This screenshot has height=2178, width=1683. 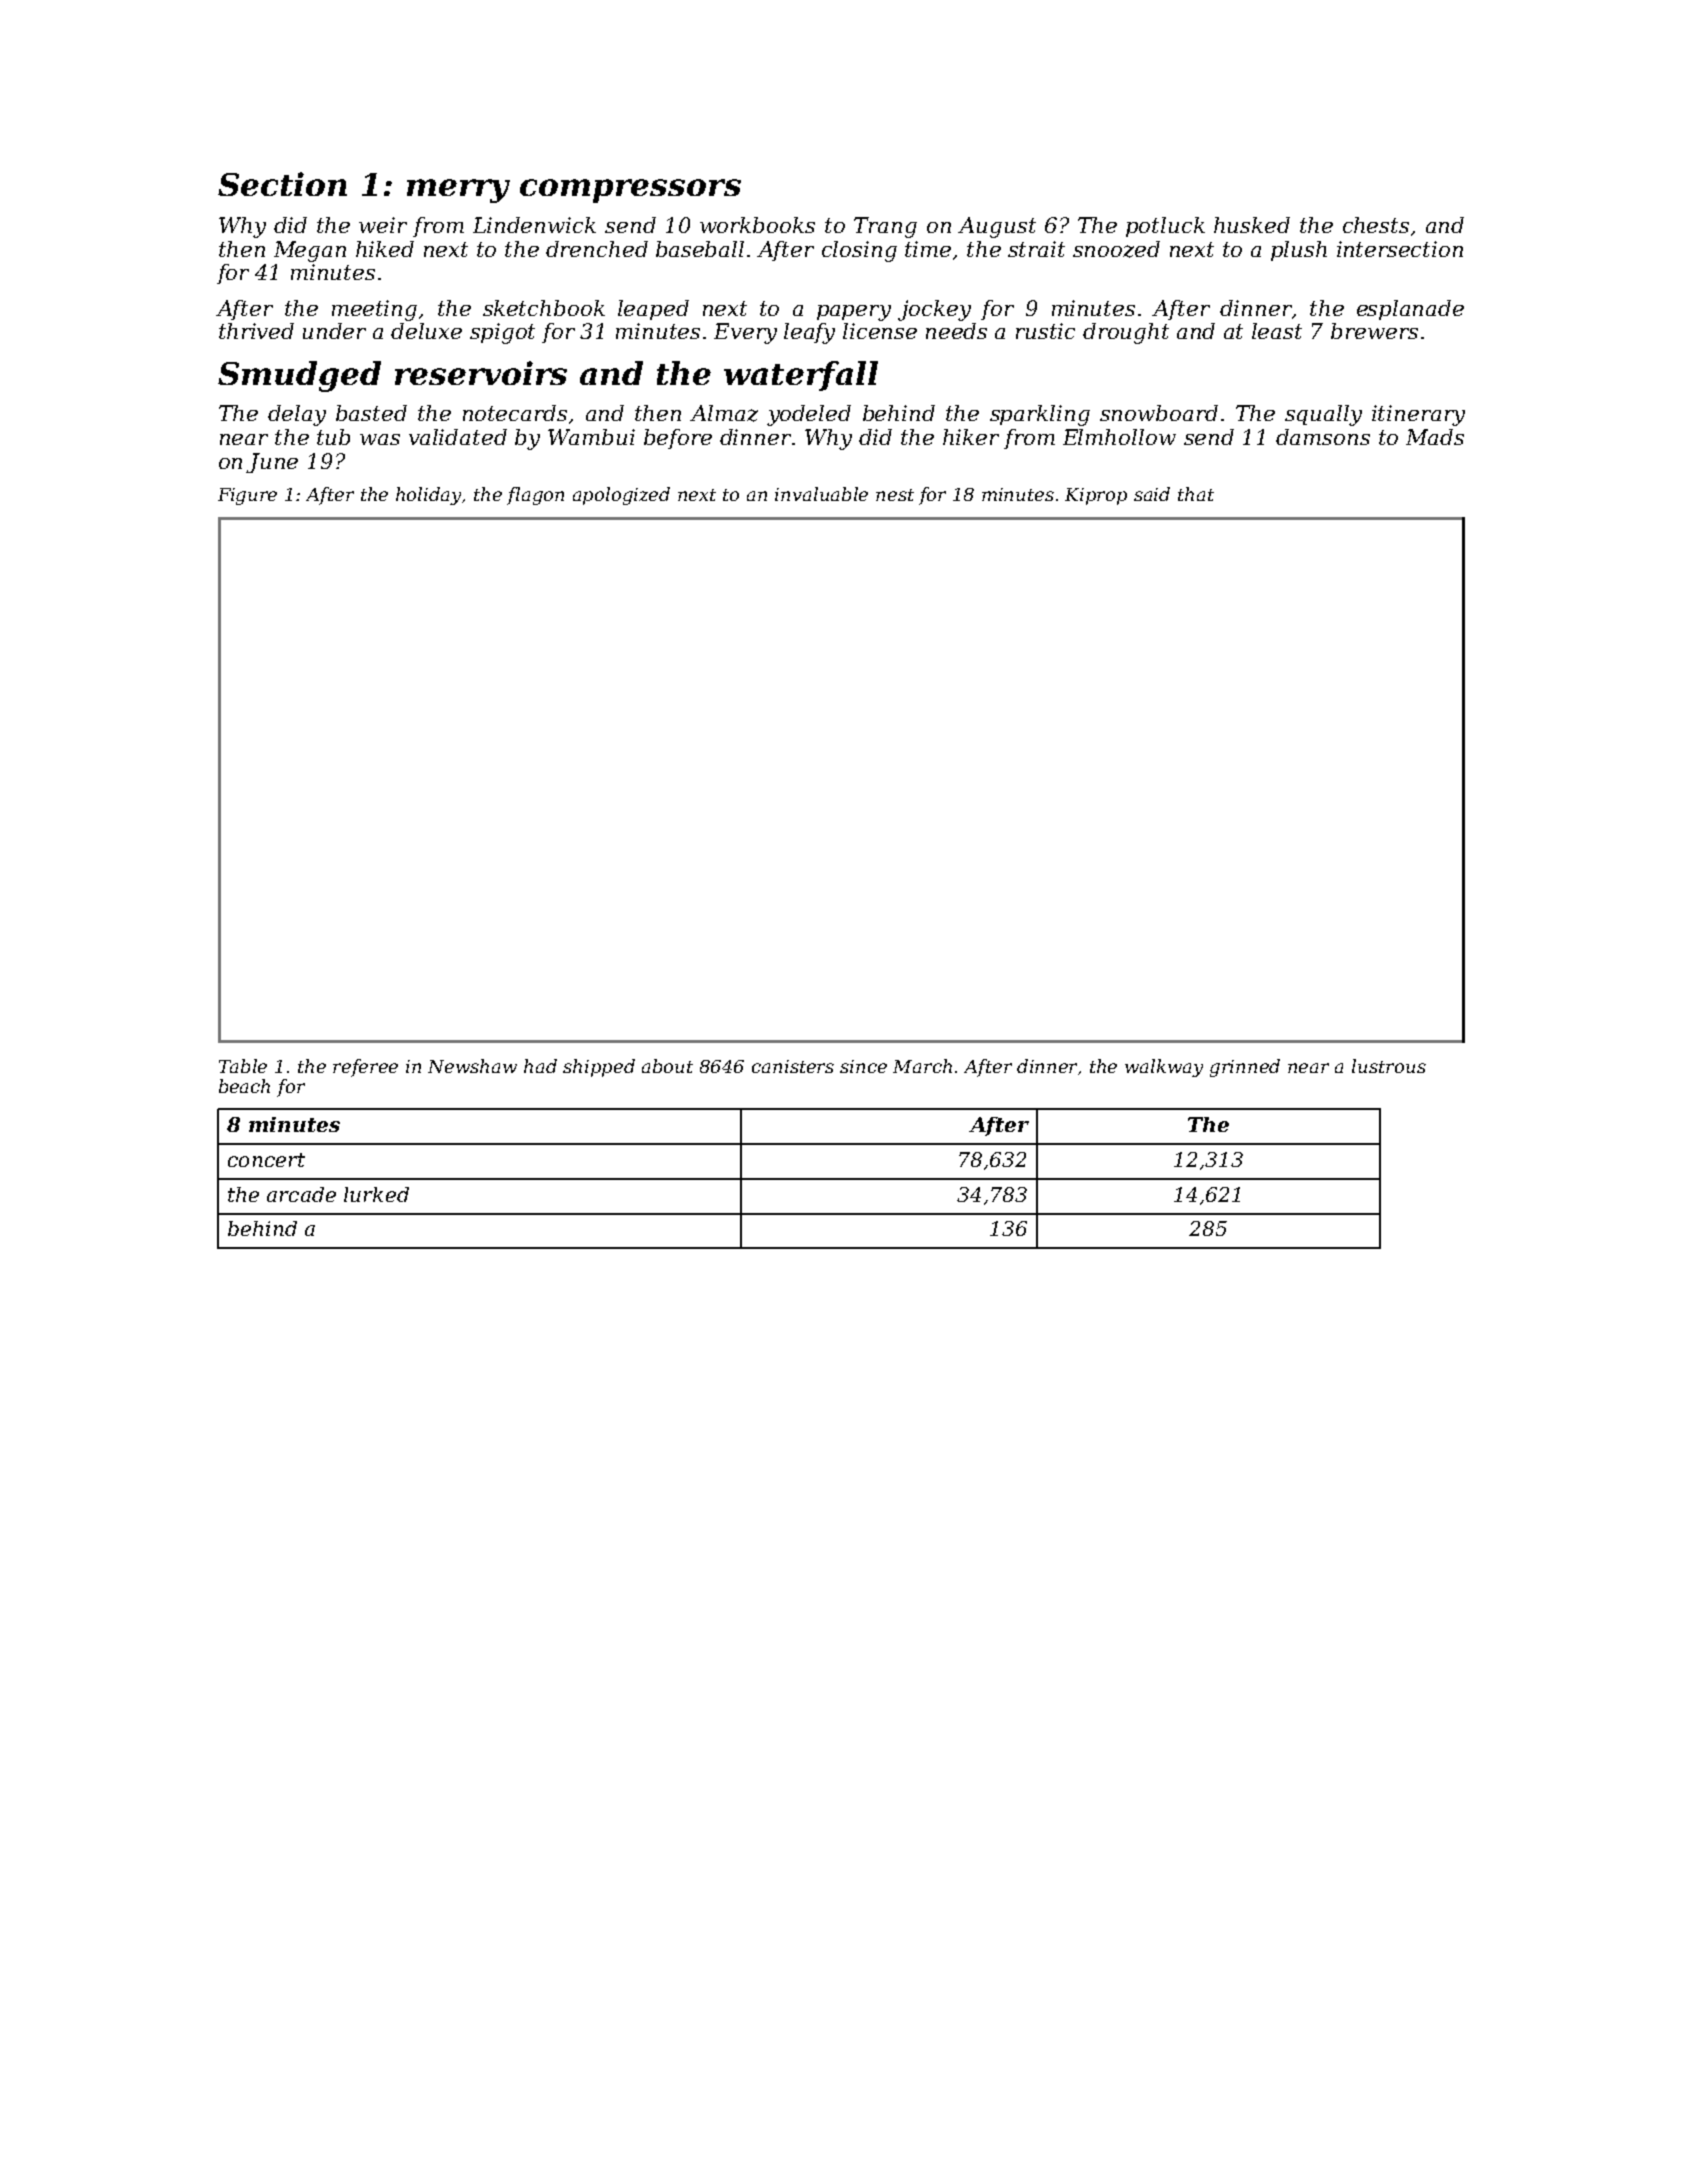 What do you see at coordinates (1418, 415) in the screenshot?
I see `itinerary` at bounding box center [1418, 415].
